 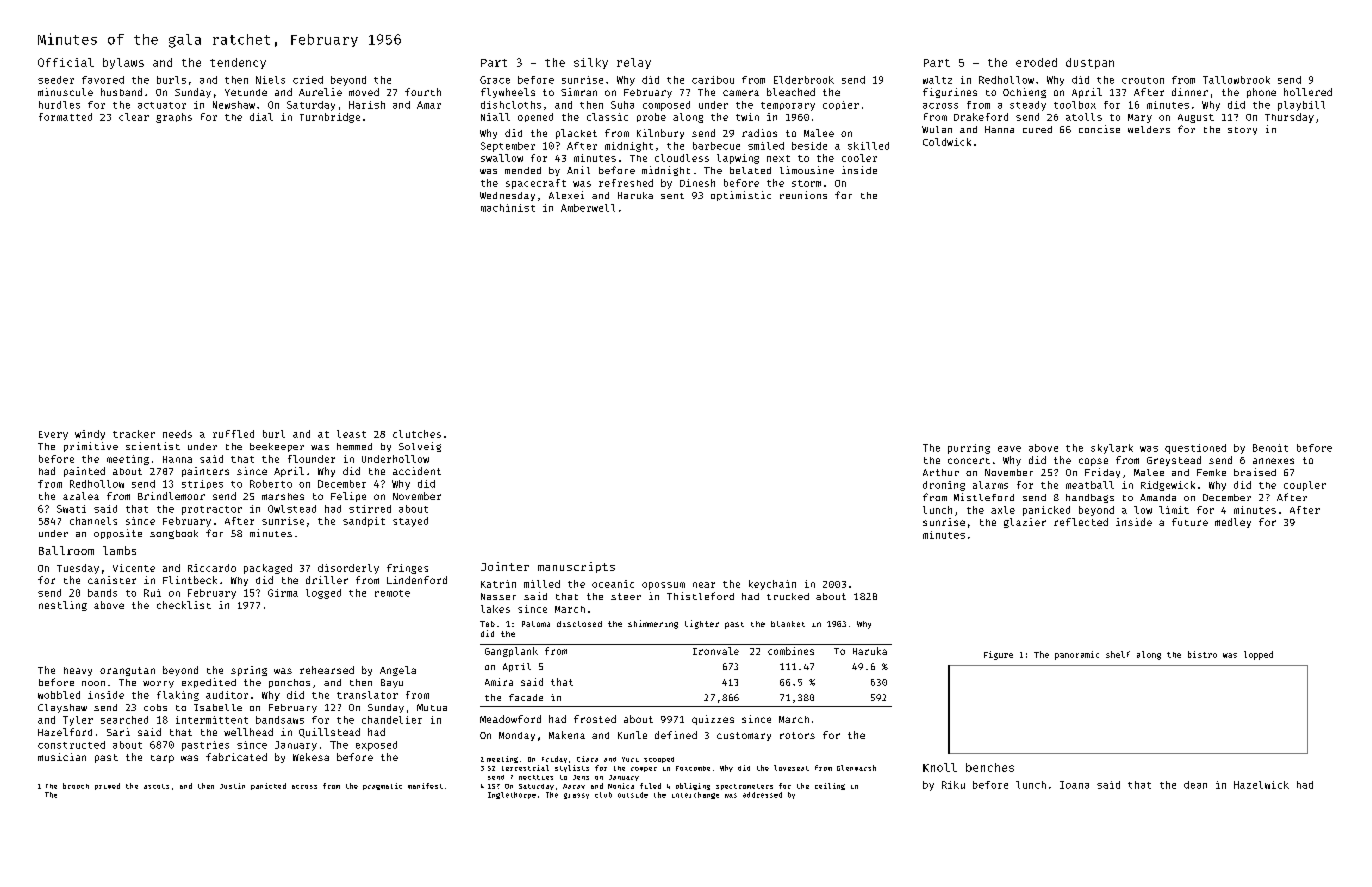 I want to click on Figure, so click(x=998, y=655).
